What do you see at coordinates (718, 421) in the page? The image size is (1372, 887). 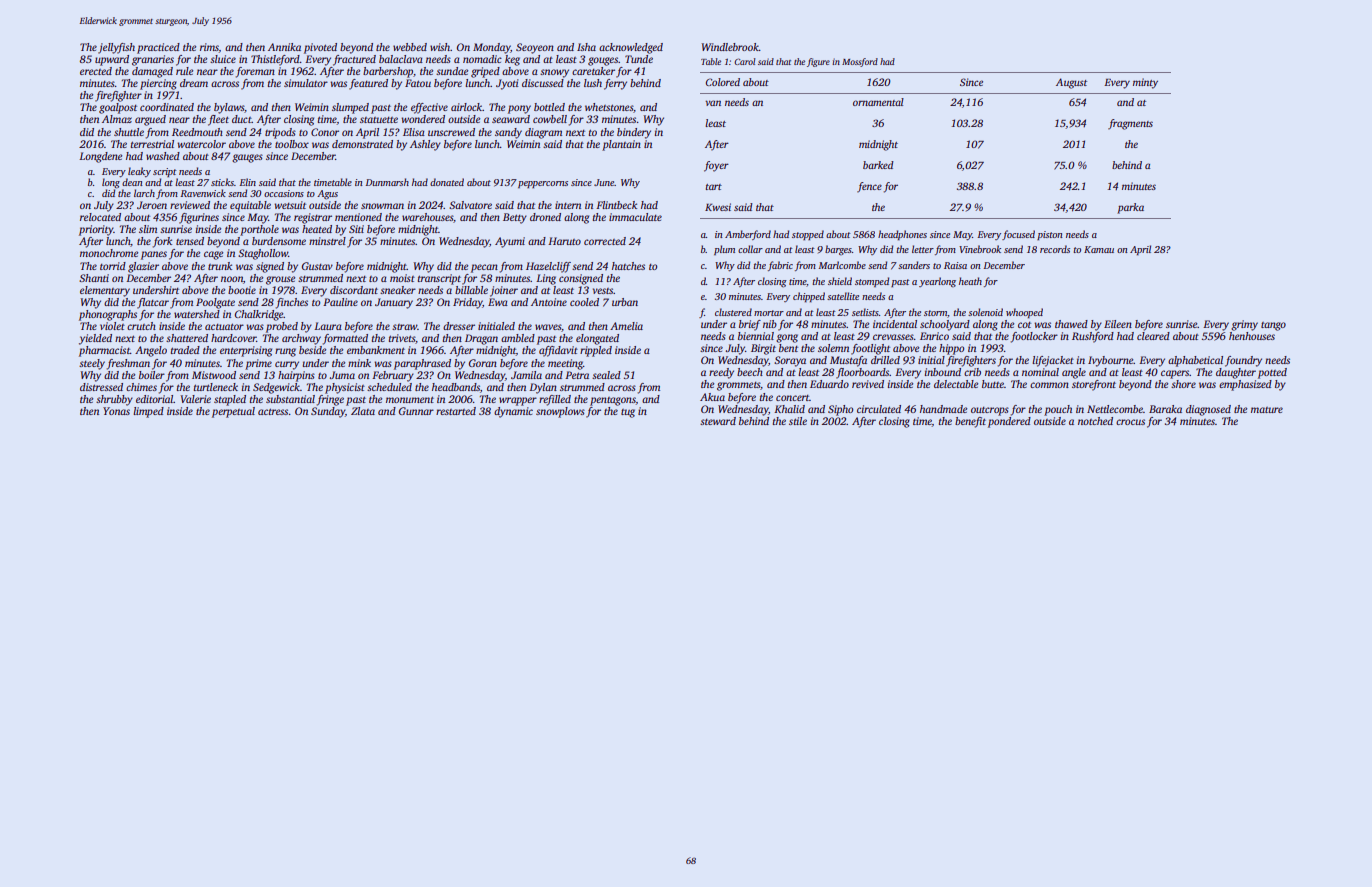 I see `steward` at bounding box center [718, 421].
